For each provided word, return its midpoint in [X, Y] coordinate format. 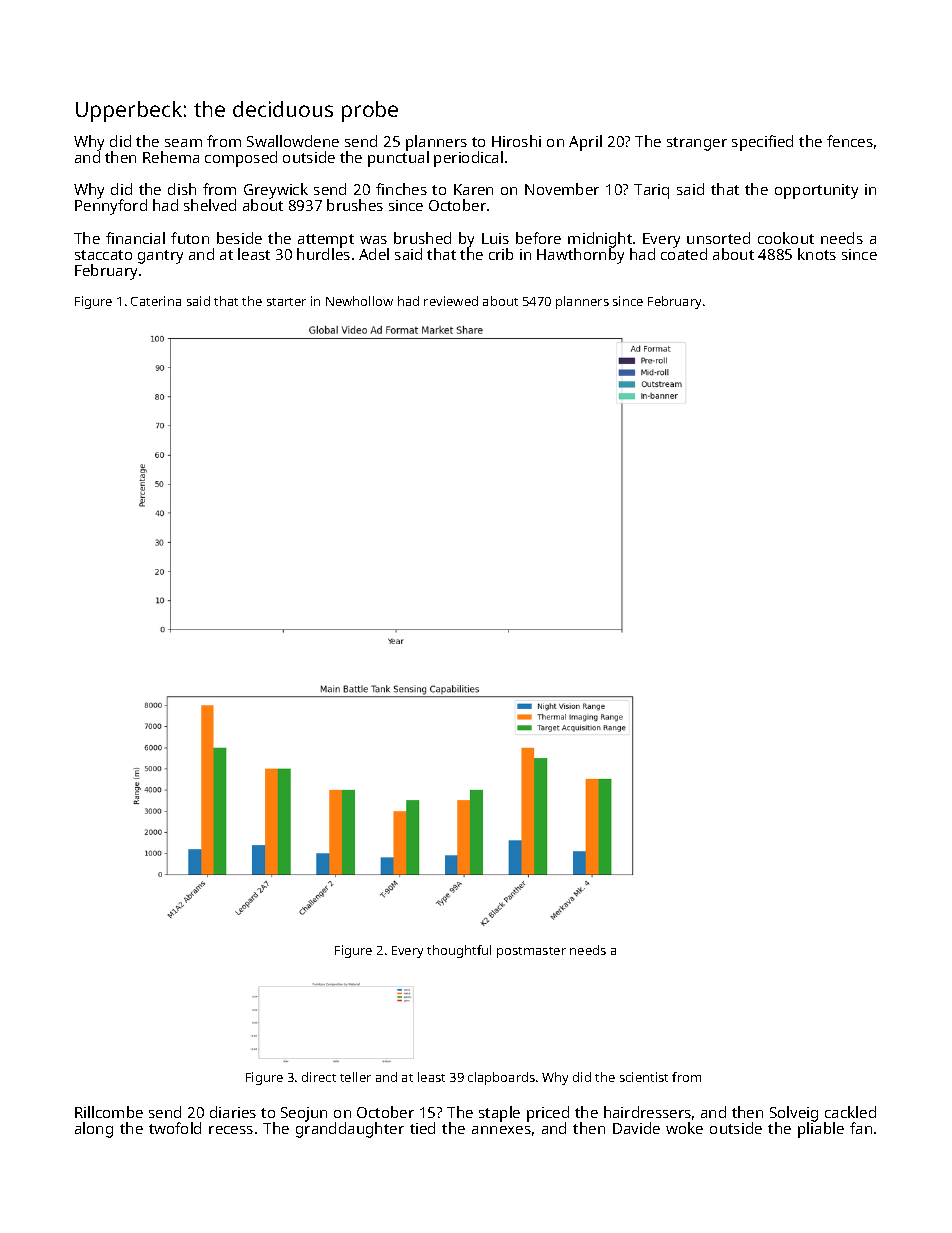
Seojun [304, 1114]
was [373, 240]
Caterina [156, 301]
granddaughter [350, 1130]
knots [817, 254]
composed [241, 159]
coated [684, 254]
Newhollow [359, 301]
